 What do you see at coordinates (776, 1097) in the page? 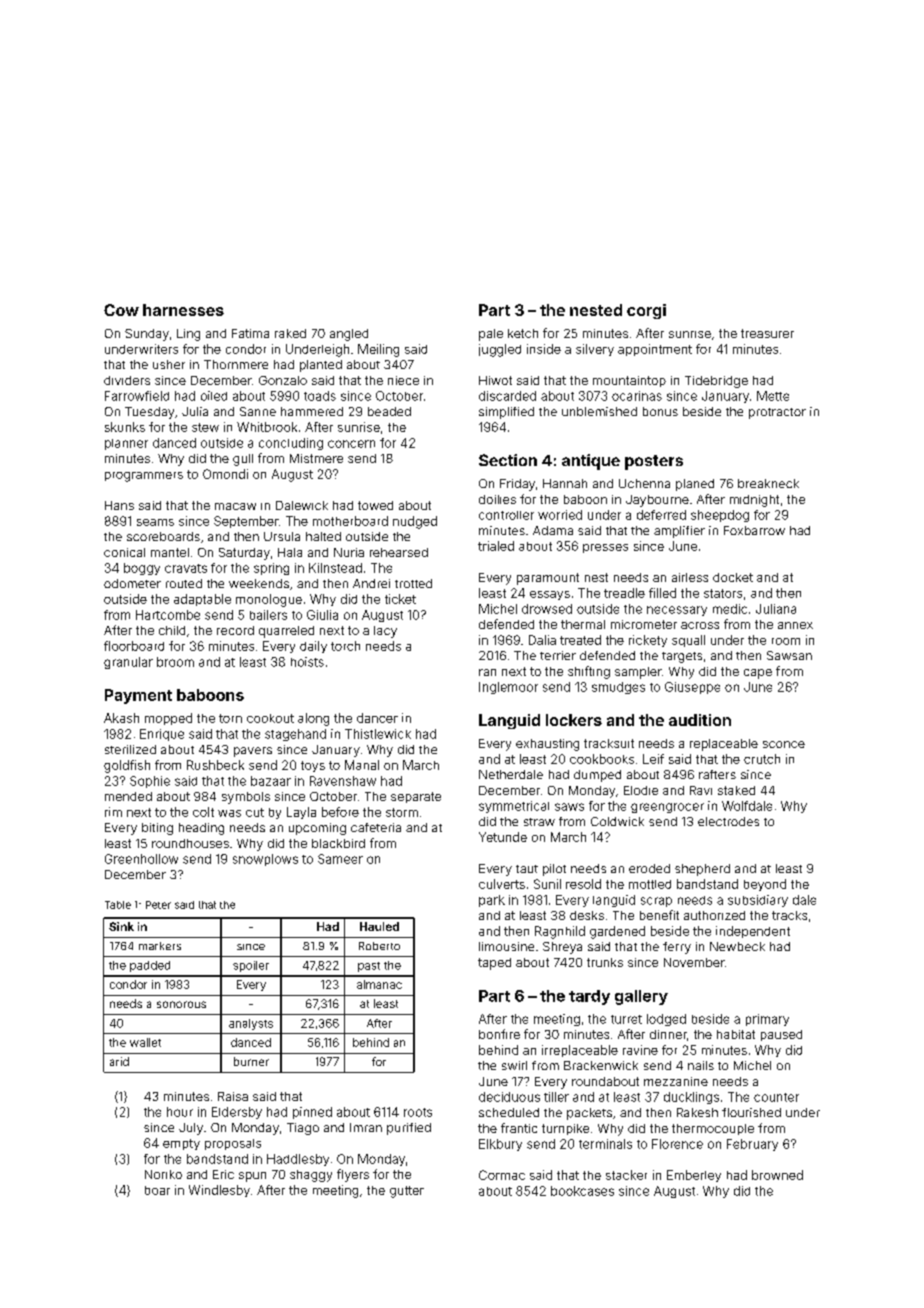
I see `counter` at bounding box center [776, 1097].
